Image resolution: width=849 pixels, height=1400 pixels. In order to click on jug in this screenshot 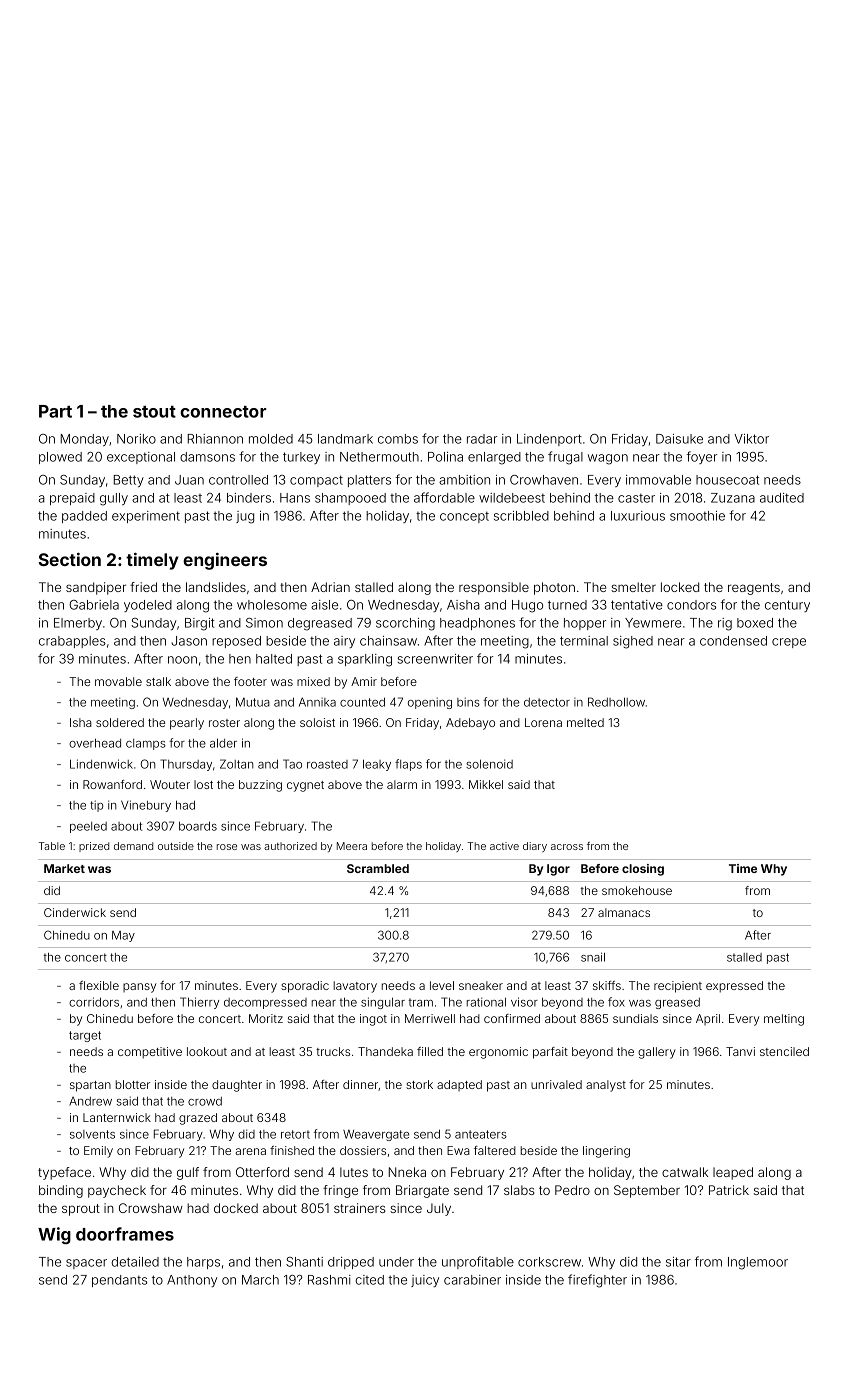, I will do `click(245, 517)`.
